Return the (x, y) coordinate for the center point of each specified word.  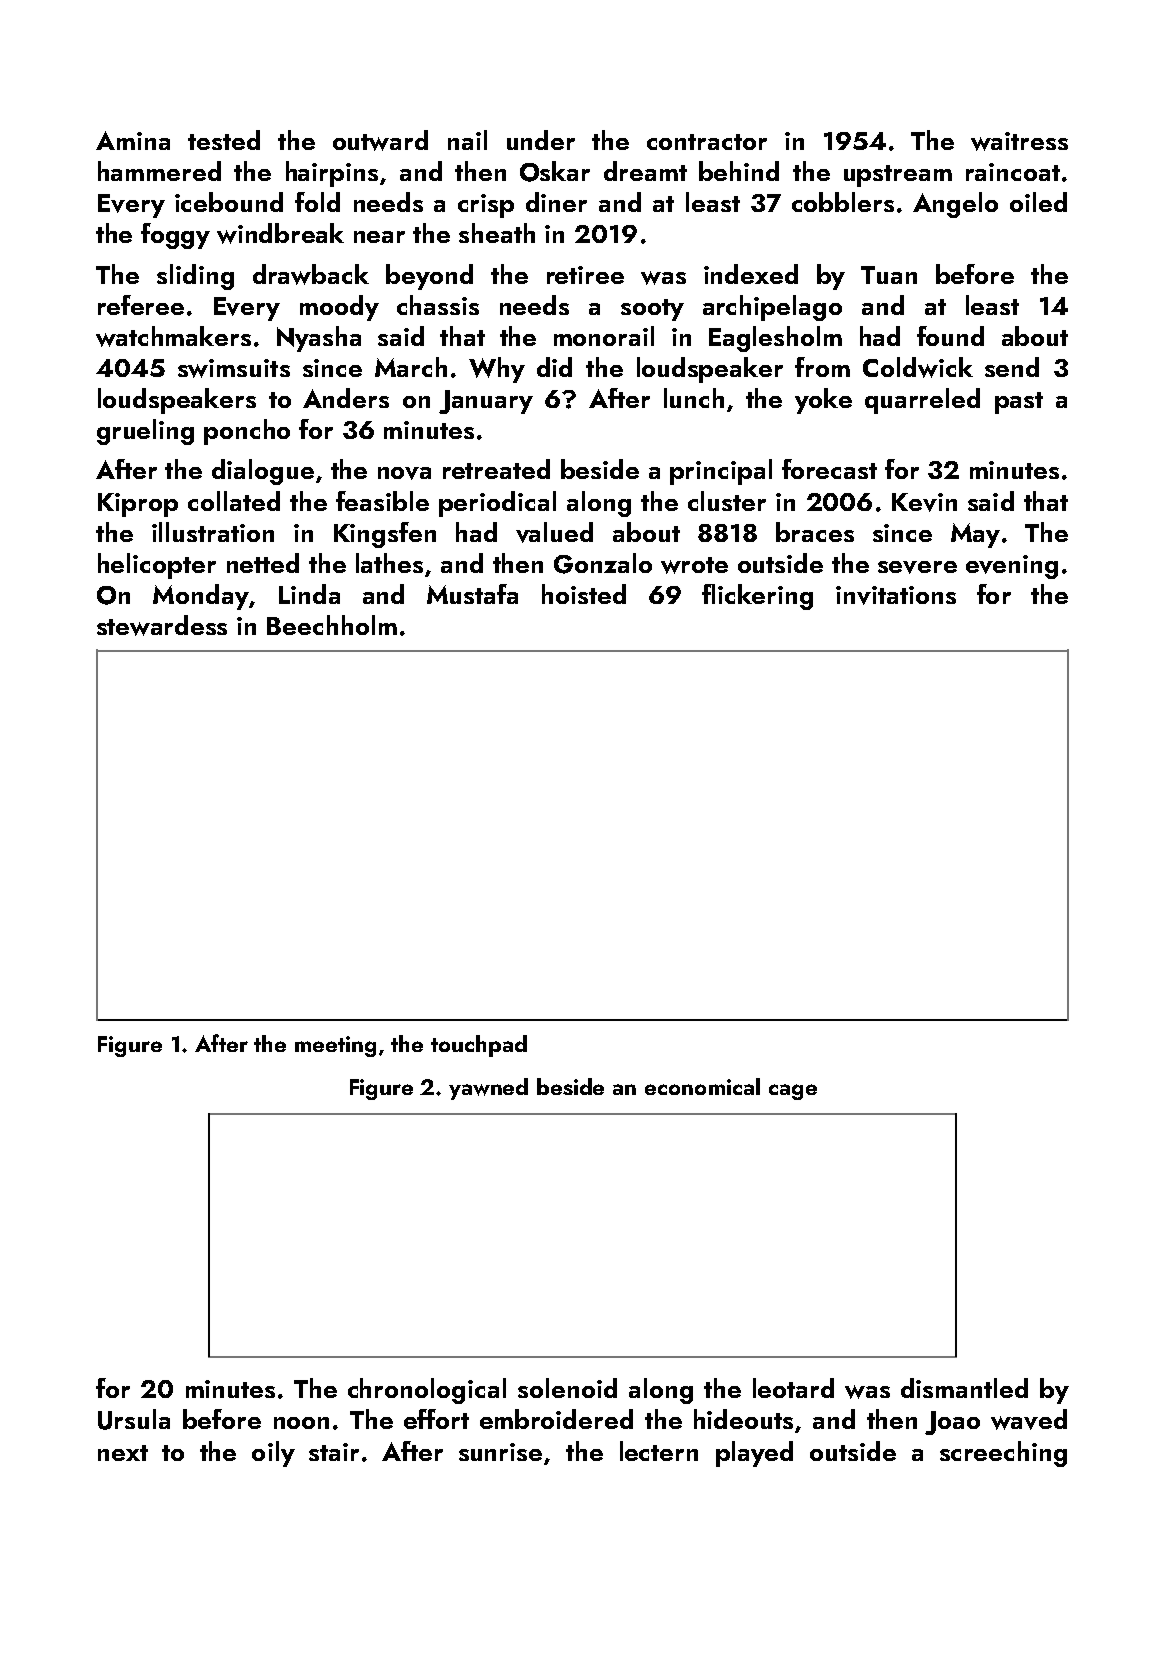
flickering (757, 597)
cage (793, 1092)
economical (702, 1086)
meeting (335, 1046)
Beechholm (332, 625)
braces (815, 532)
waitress (1019, 141)
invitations (896, 595)
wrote (694, 565)
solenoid (567, 1388)
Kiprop (138, 505)
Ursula (134, 1419)
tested (224, 140)
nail (467, 140)
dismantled (964, 1388)
